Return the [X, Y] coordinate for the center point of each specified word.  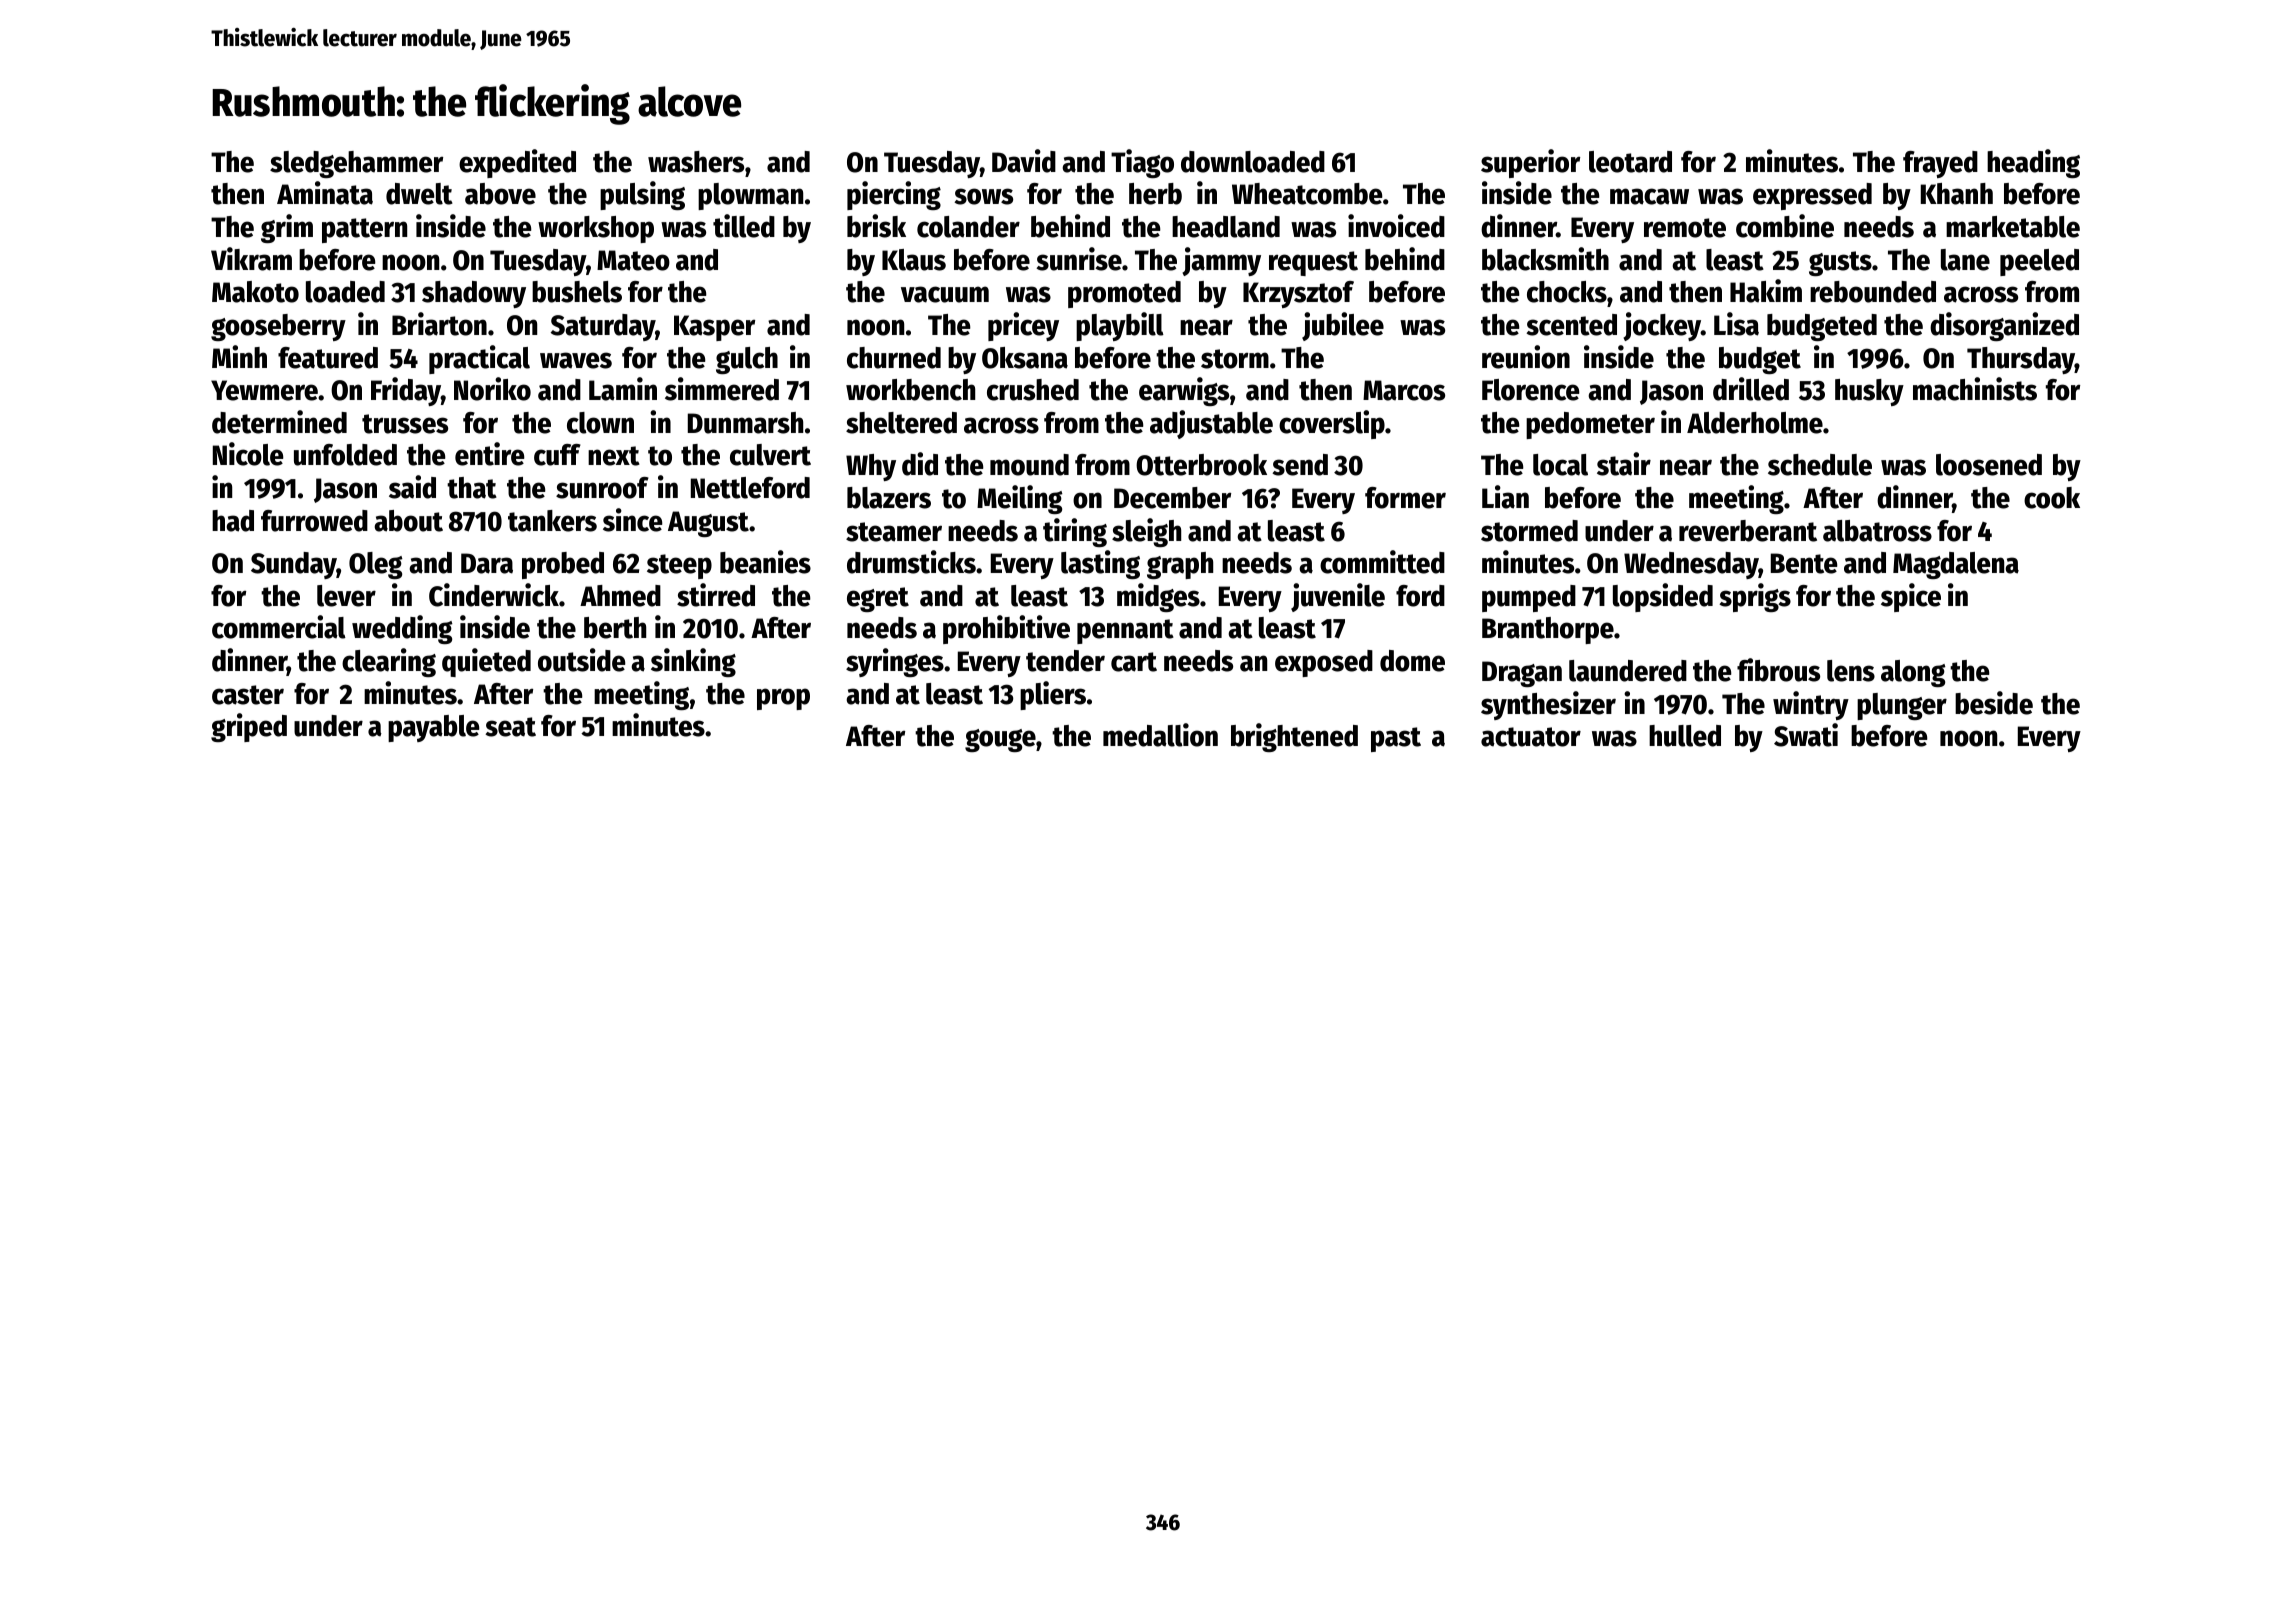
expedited [517, 163]
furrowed [314, 521]
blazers [889, 498]
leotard [1630, 162]
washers [696, 162]
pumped [1529, 598]
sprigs [1755, 597]
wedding [402, 629]
